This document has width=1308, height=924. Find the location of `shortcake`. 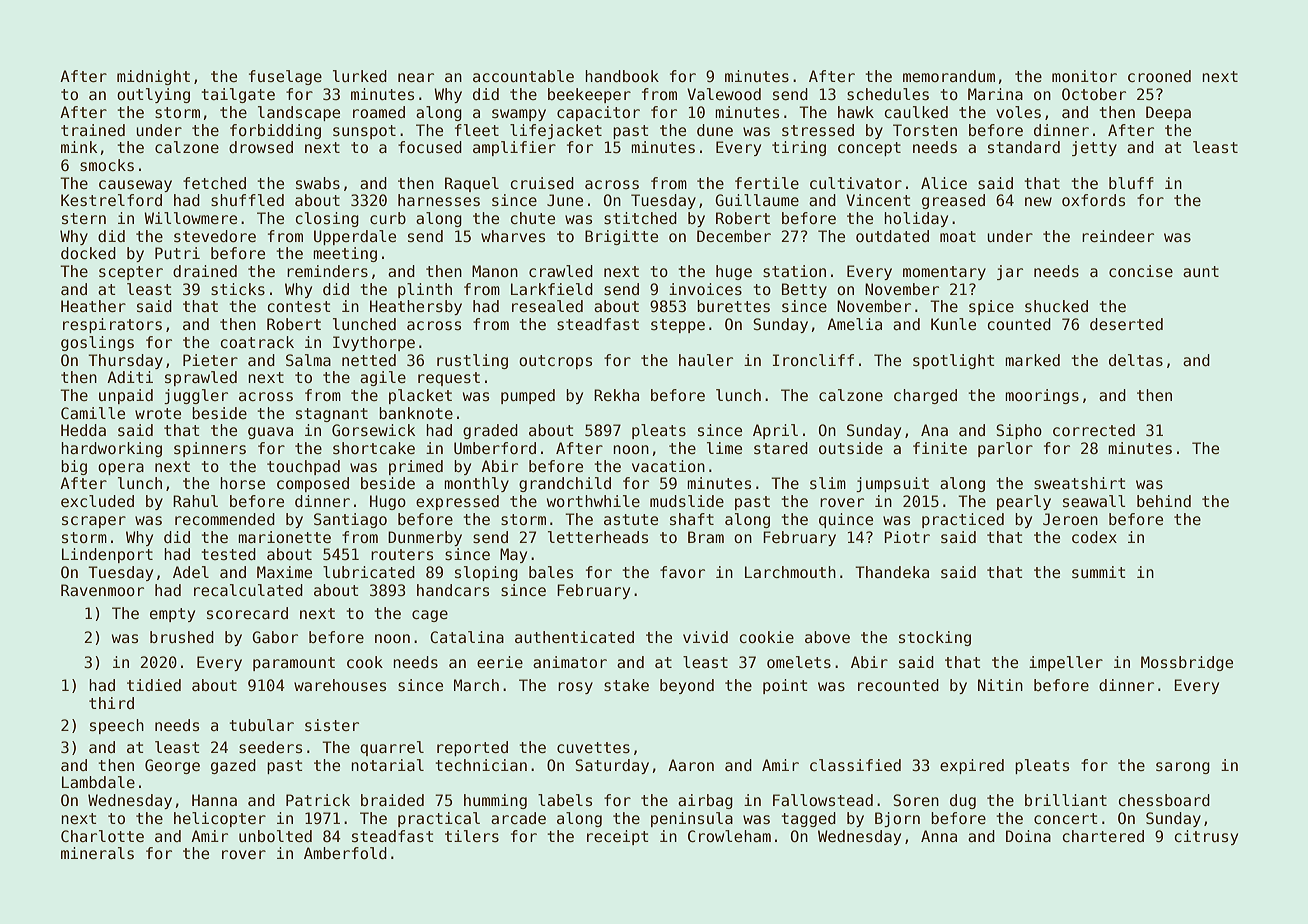

shortcake is located at coordinates (374, 448).
